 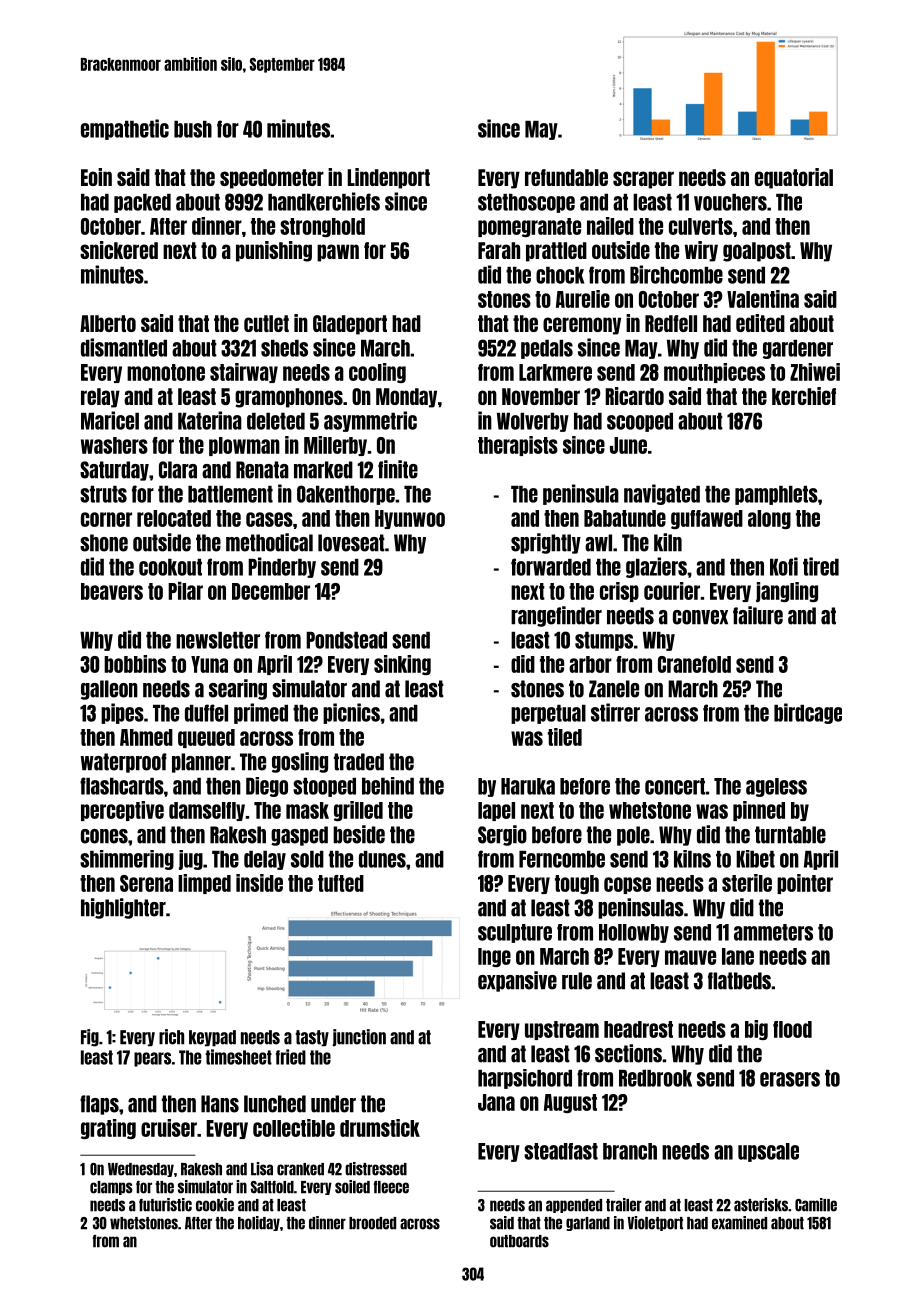 What do you see at coordinates (170, 567) in the screenshot?
I see `cookout` at bounding box center [170, 567].
